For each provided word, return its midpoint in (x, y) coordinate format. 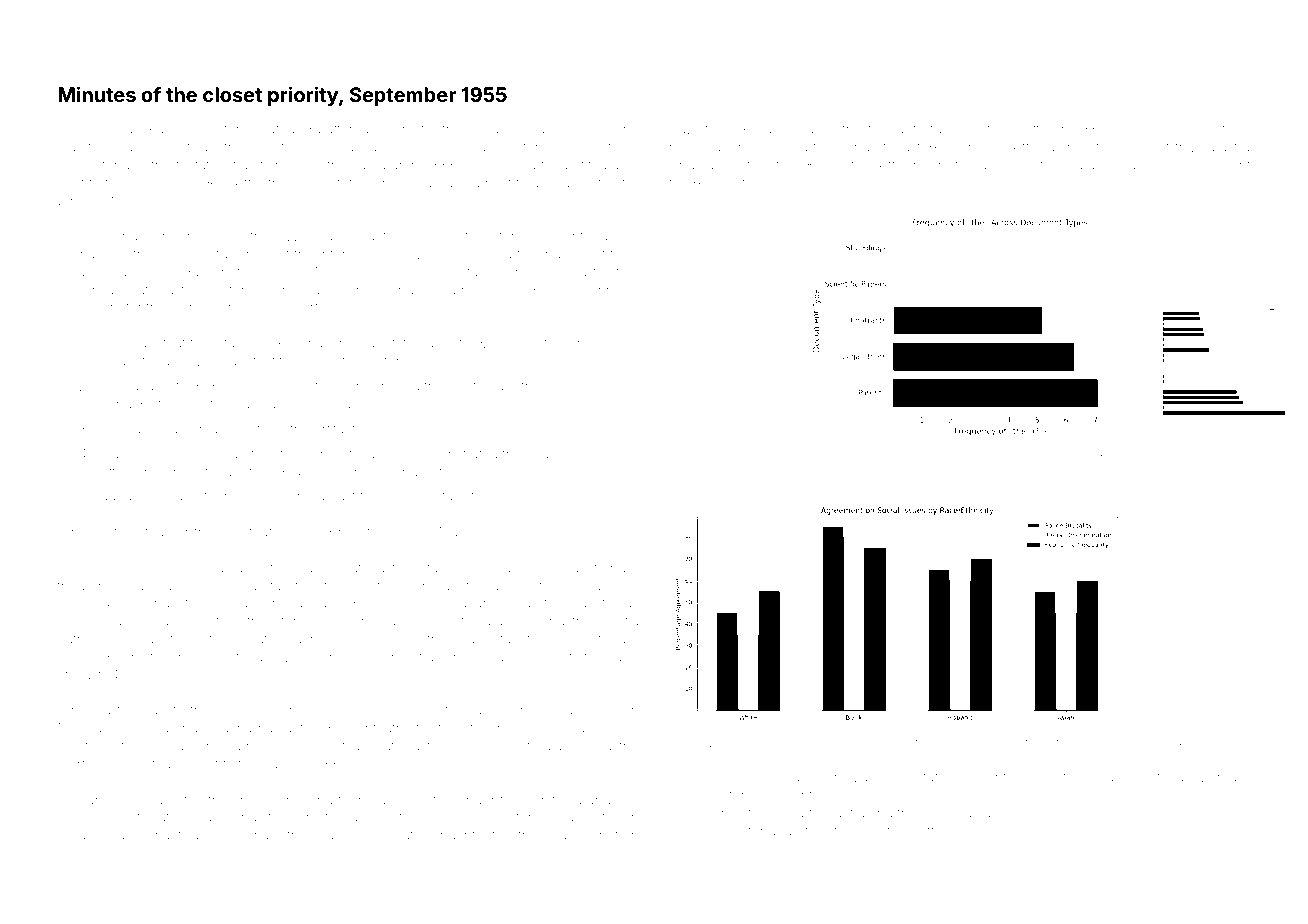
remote (1091, 458)
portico (472, 497)
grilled (119, 387)
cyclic (1173, 130)
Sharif (164, 834)
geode (487, 130)
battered (343, 129)
